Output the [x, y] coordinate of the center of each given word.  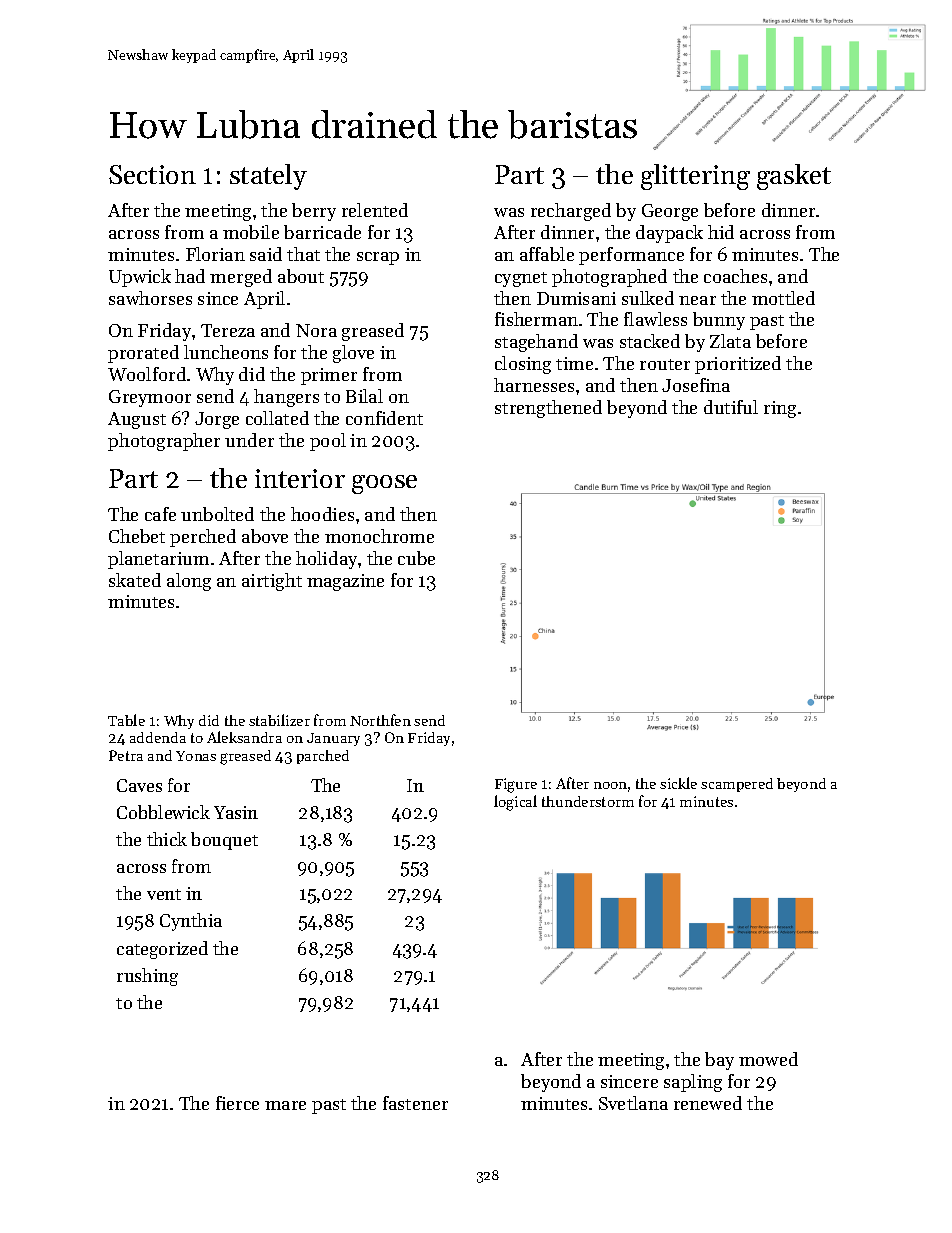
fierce [237, 1103]
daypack [669, 234]
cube [416, 558]
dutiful [731, 407]
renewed [708, 1103]
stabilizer [279, 720]
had [190, 276]
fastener [415, 1103]
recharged [571, 212]
